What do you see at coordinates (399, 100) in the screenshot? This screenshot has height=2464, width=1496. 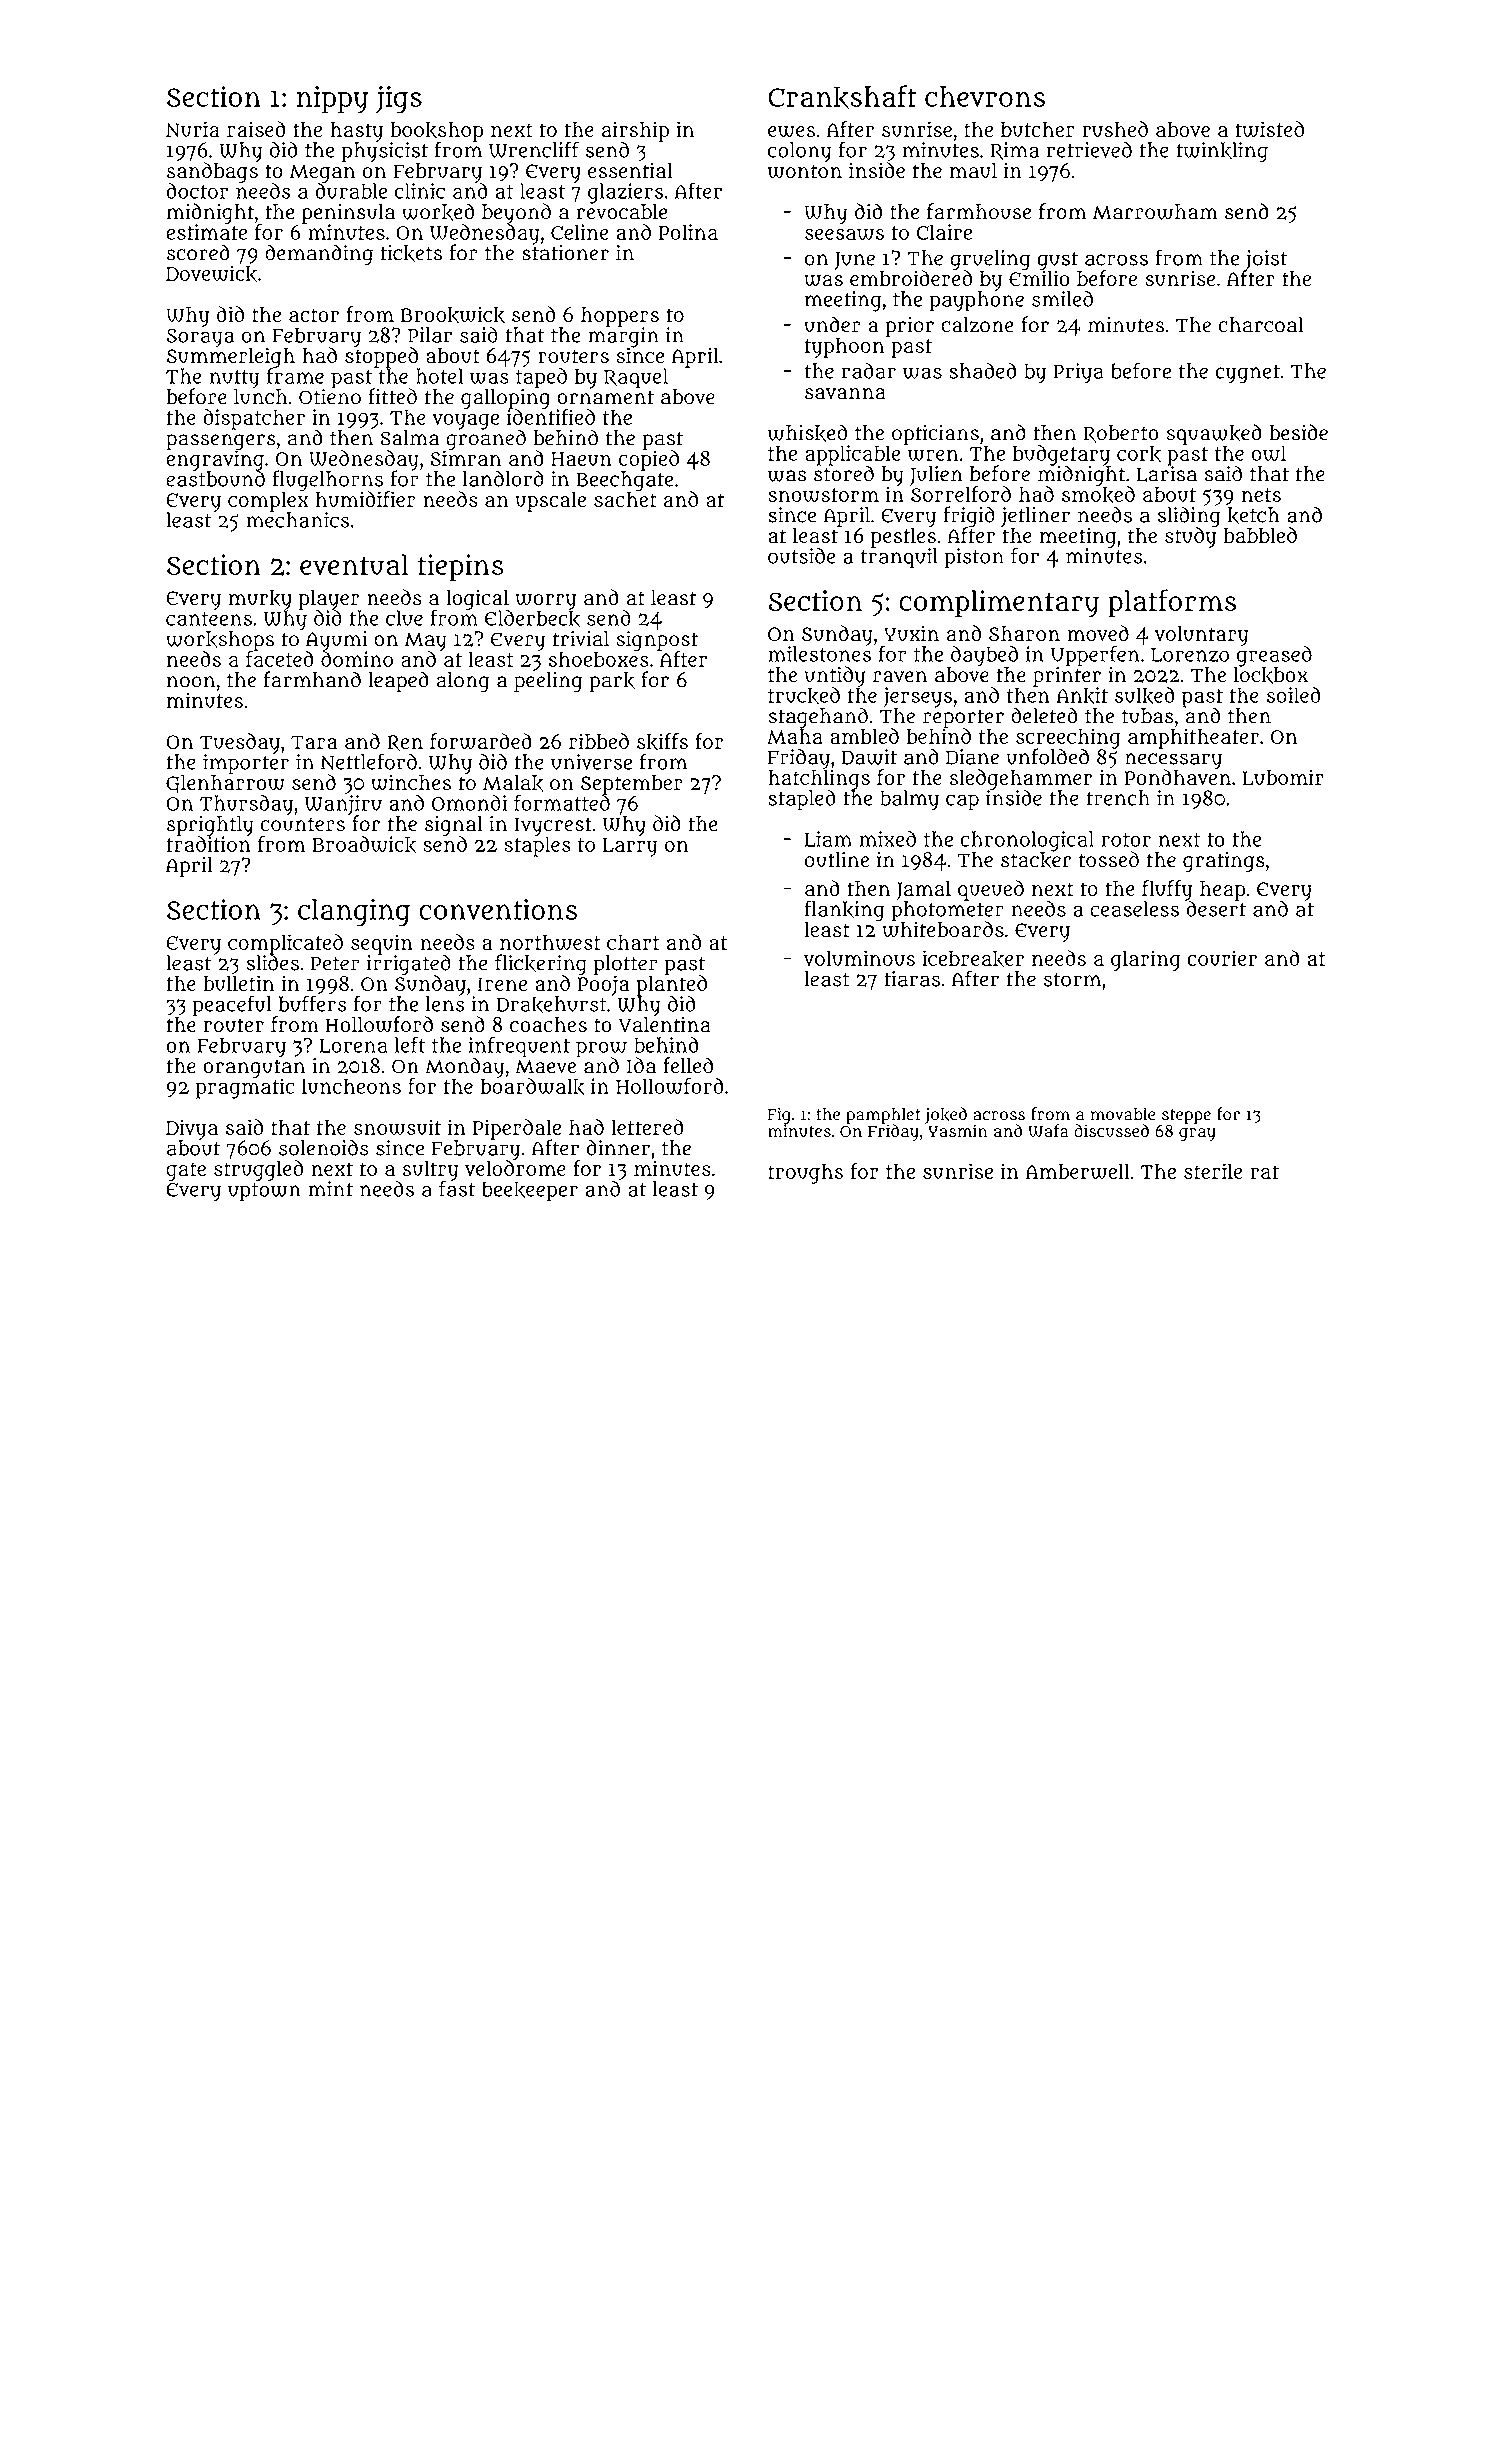 I see `jigs` at bounding box center [399, 100].
